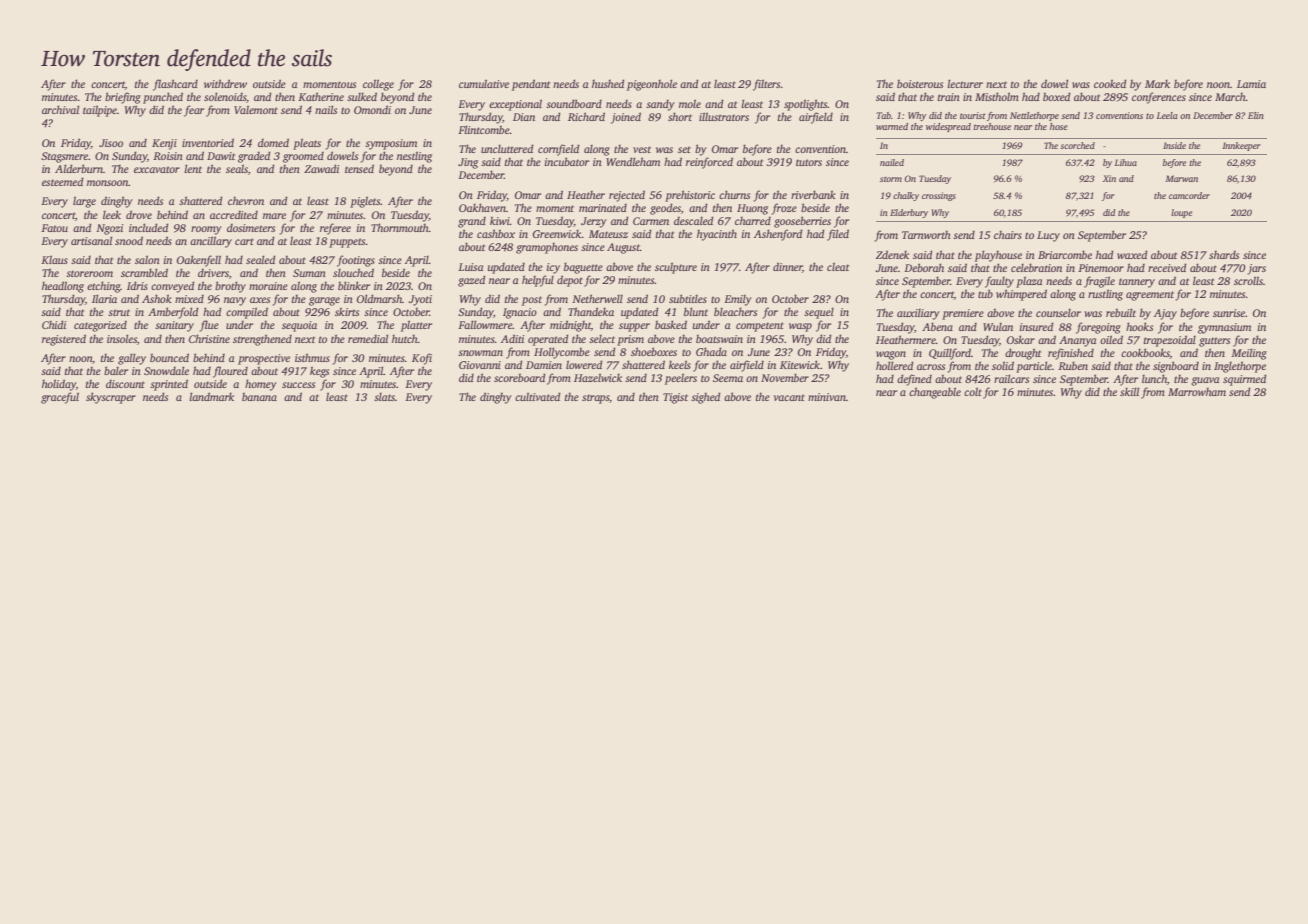  Describe the element at coordinates (225, 83) in the image. I see `withdrew` at that location.
